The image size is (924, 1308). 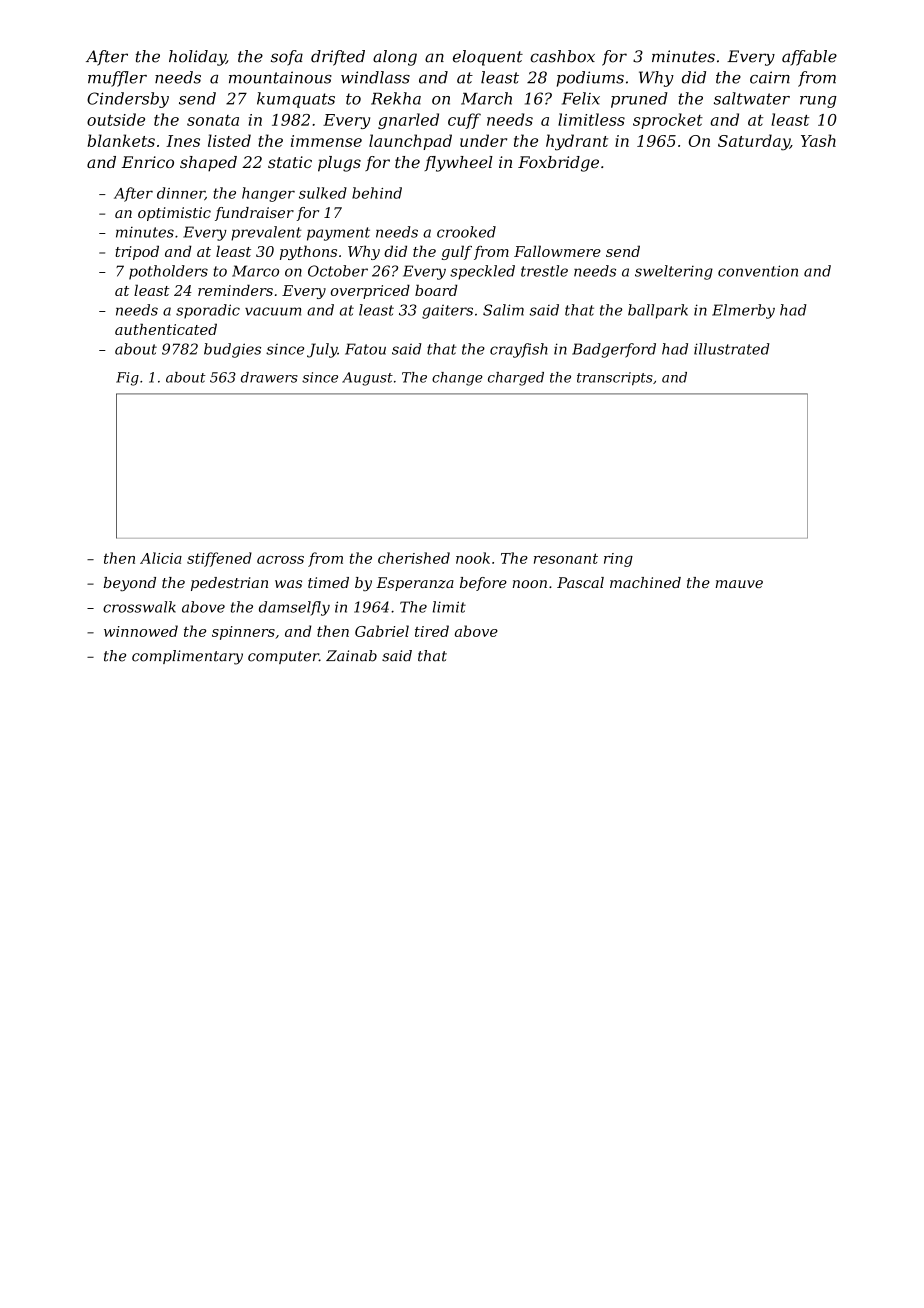 I want to click on mauve, so click(x=739, y=584).
